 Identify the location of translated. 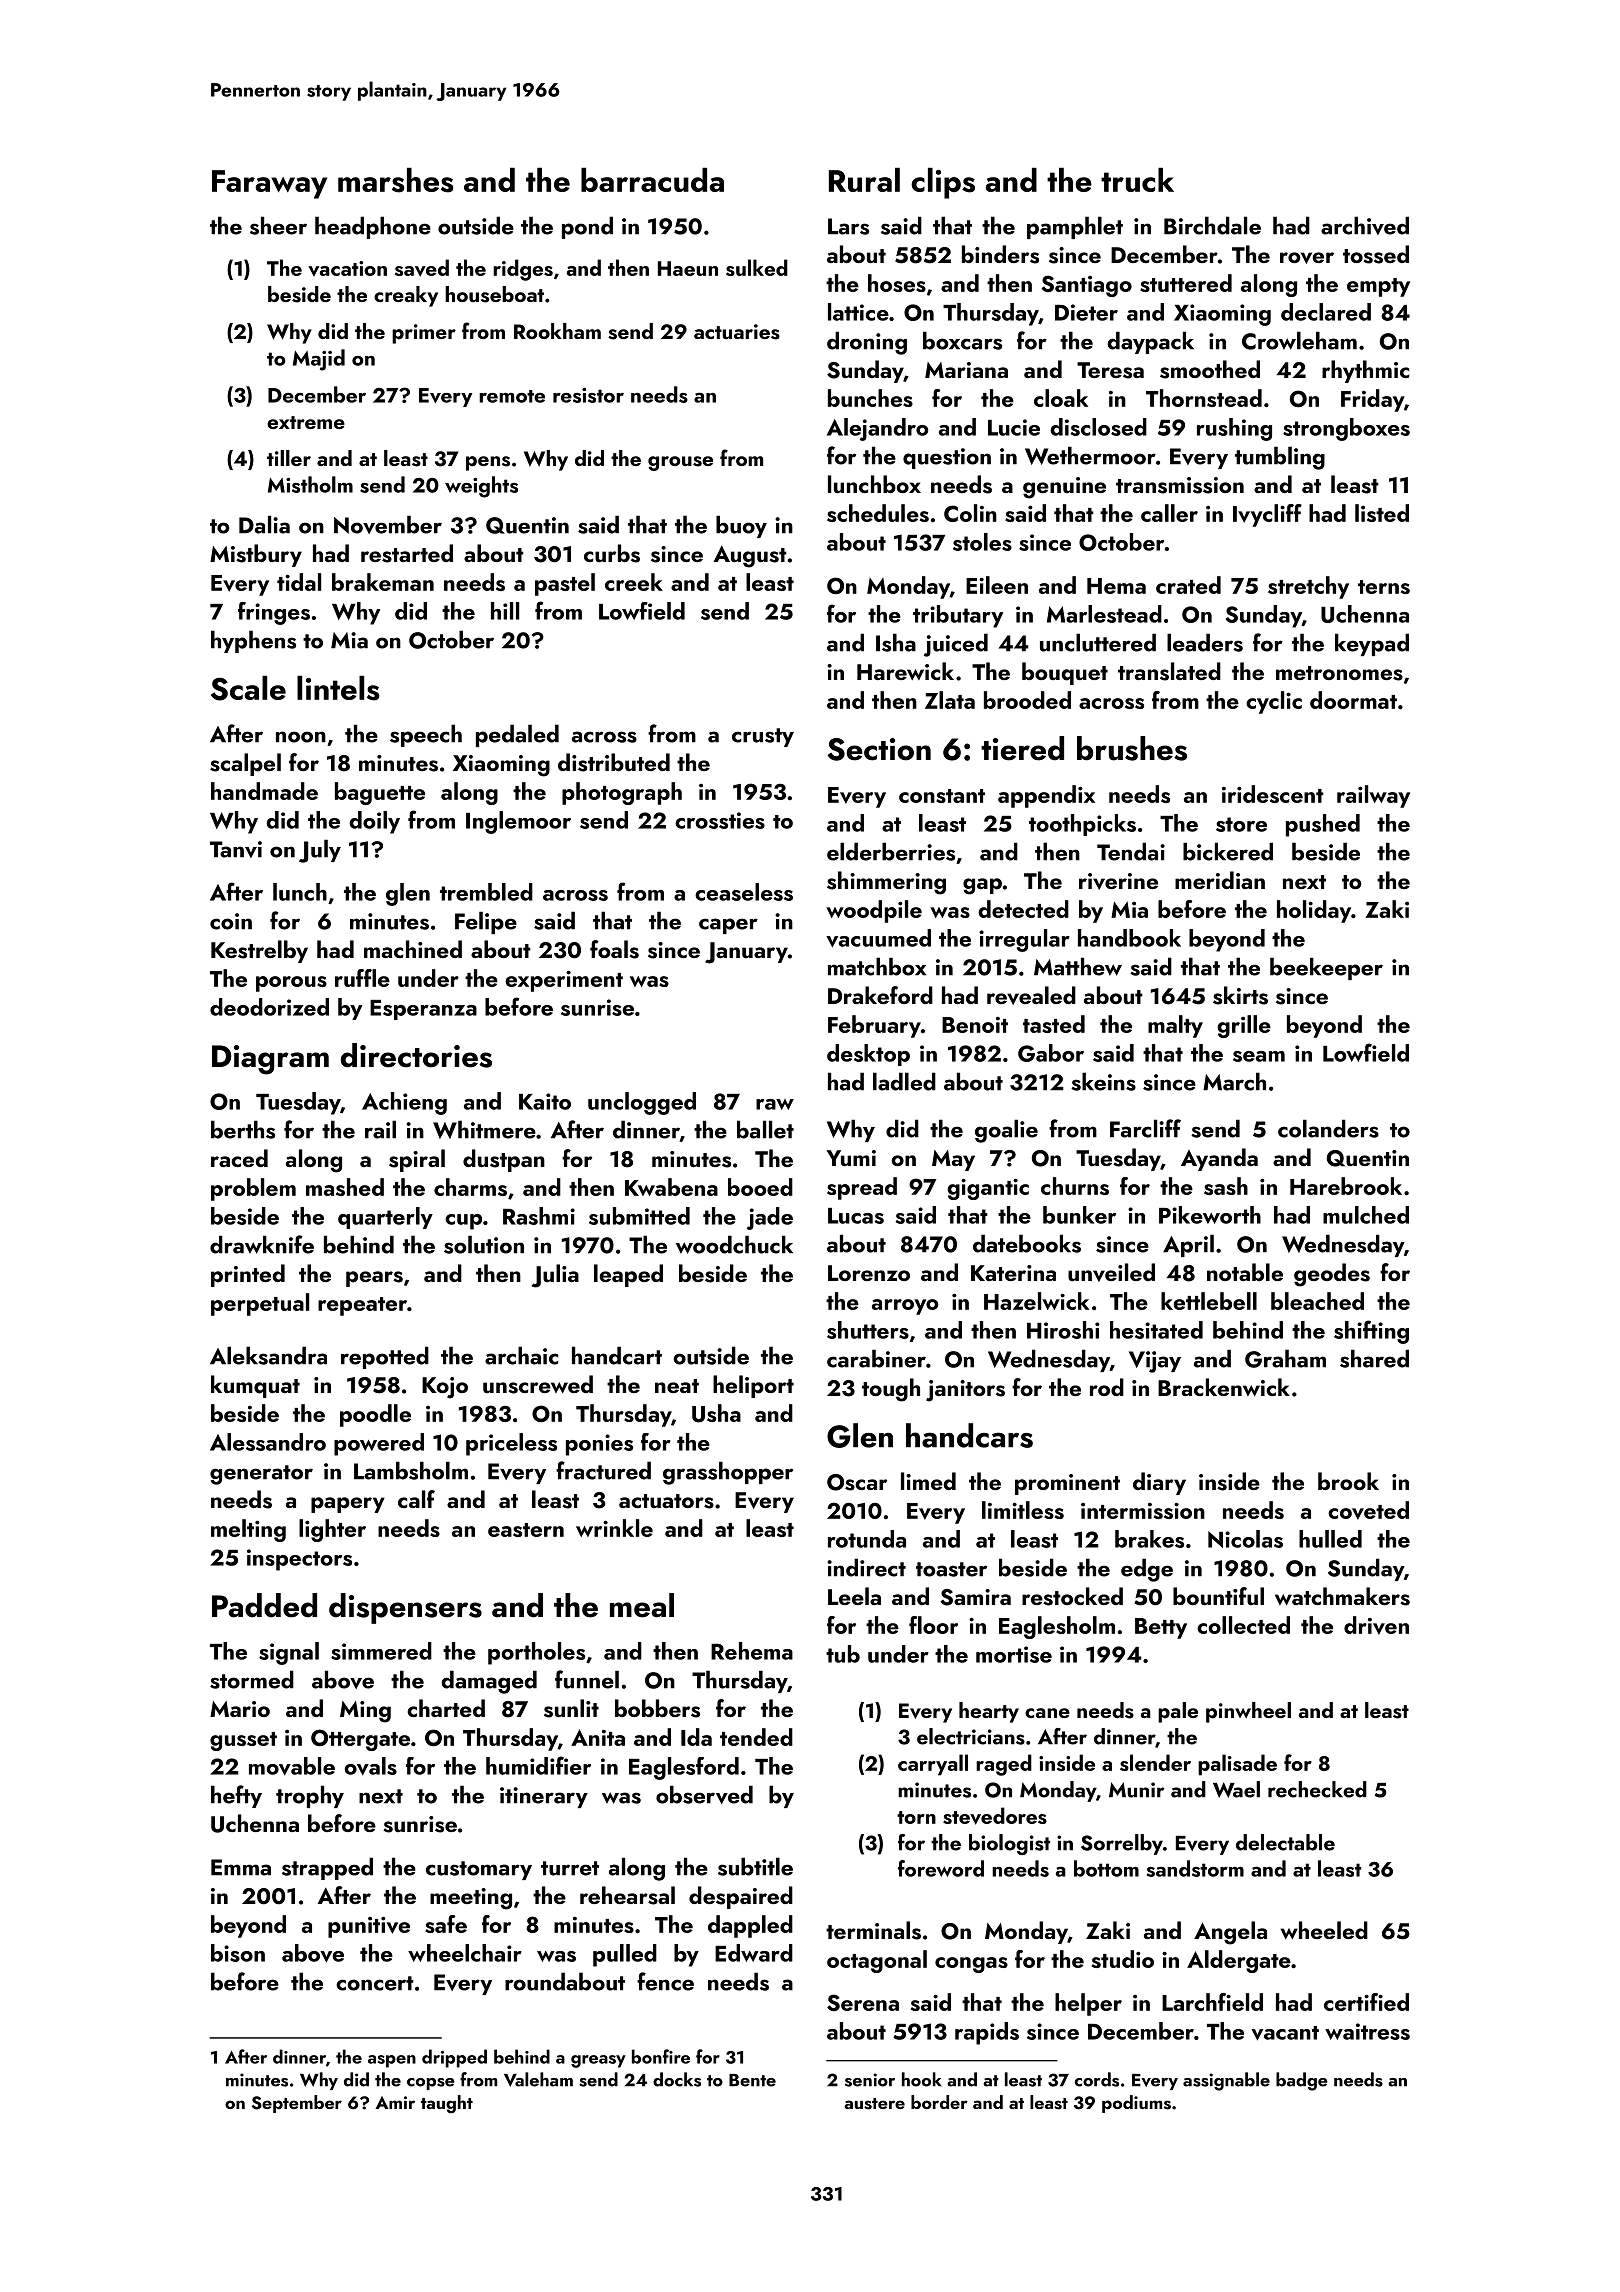
(1169, 671).
